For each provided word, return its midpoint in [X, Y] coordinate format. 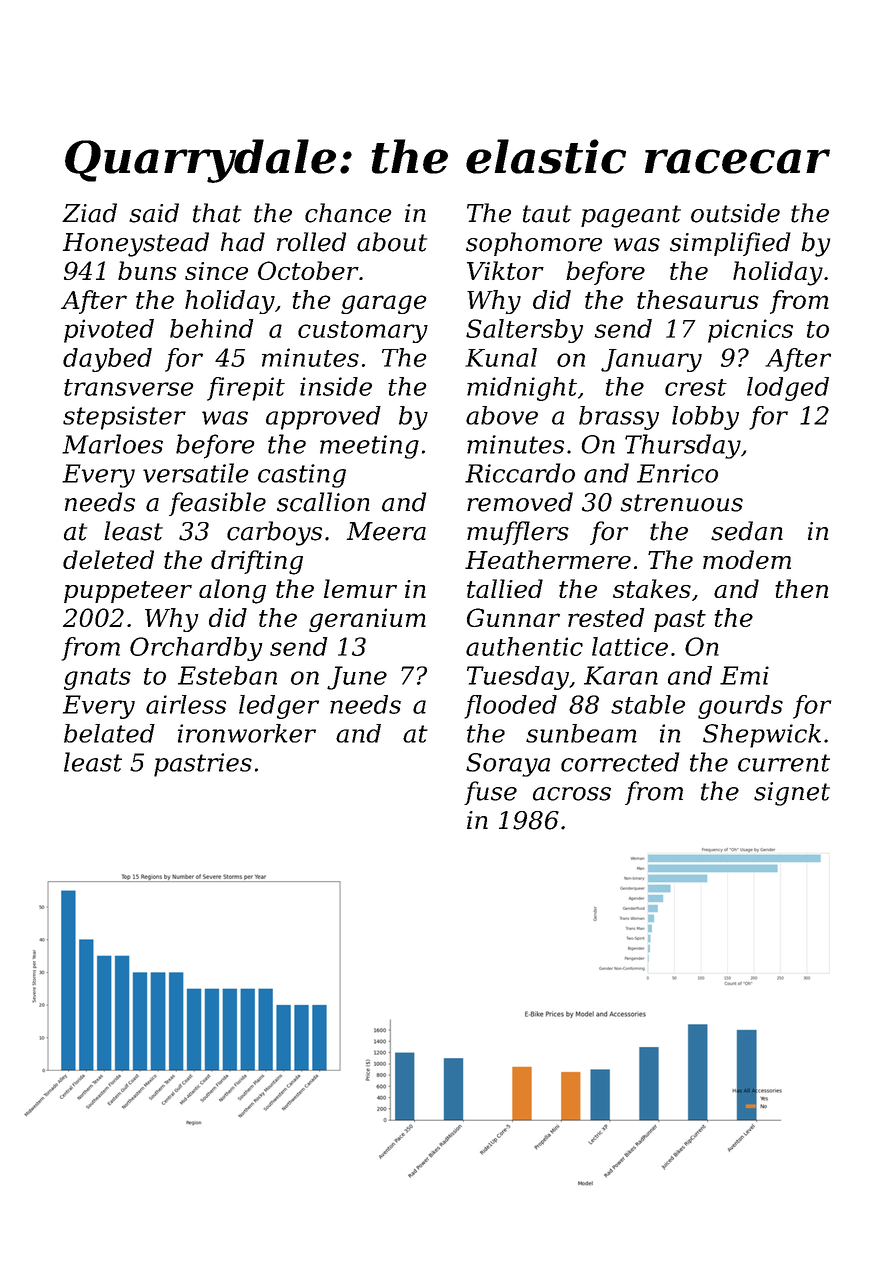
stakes [652, 588]
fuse [490, 793]
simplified [730, 244]
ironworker [247, 733]
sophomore [534, 244]
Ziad [89, 213]
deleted [108, 559]
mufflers [518, 533]
